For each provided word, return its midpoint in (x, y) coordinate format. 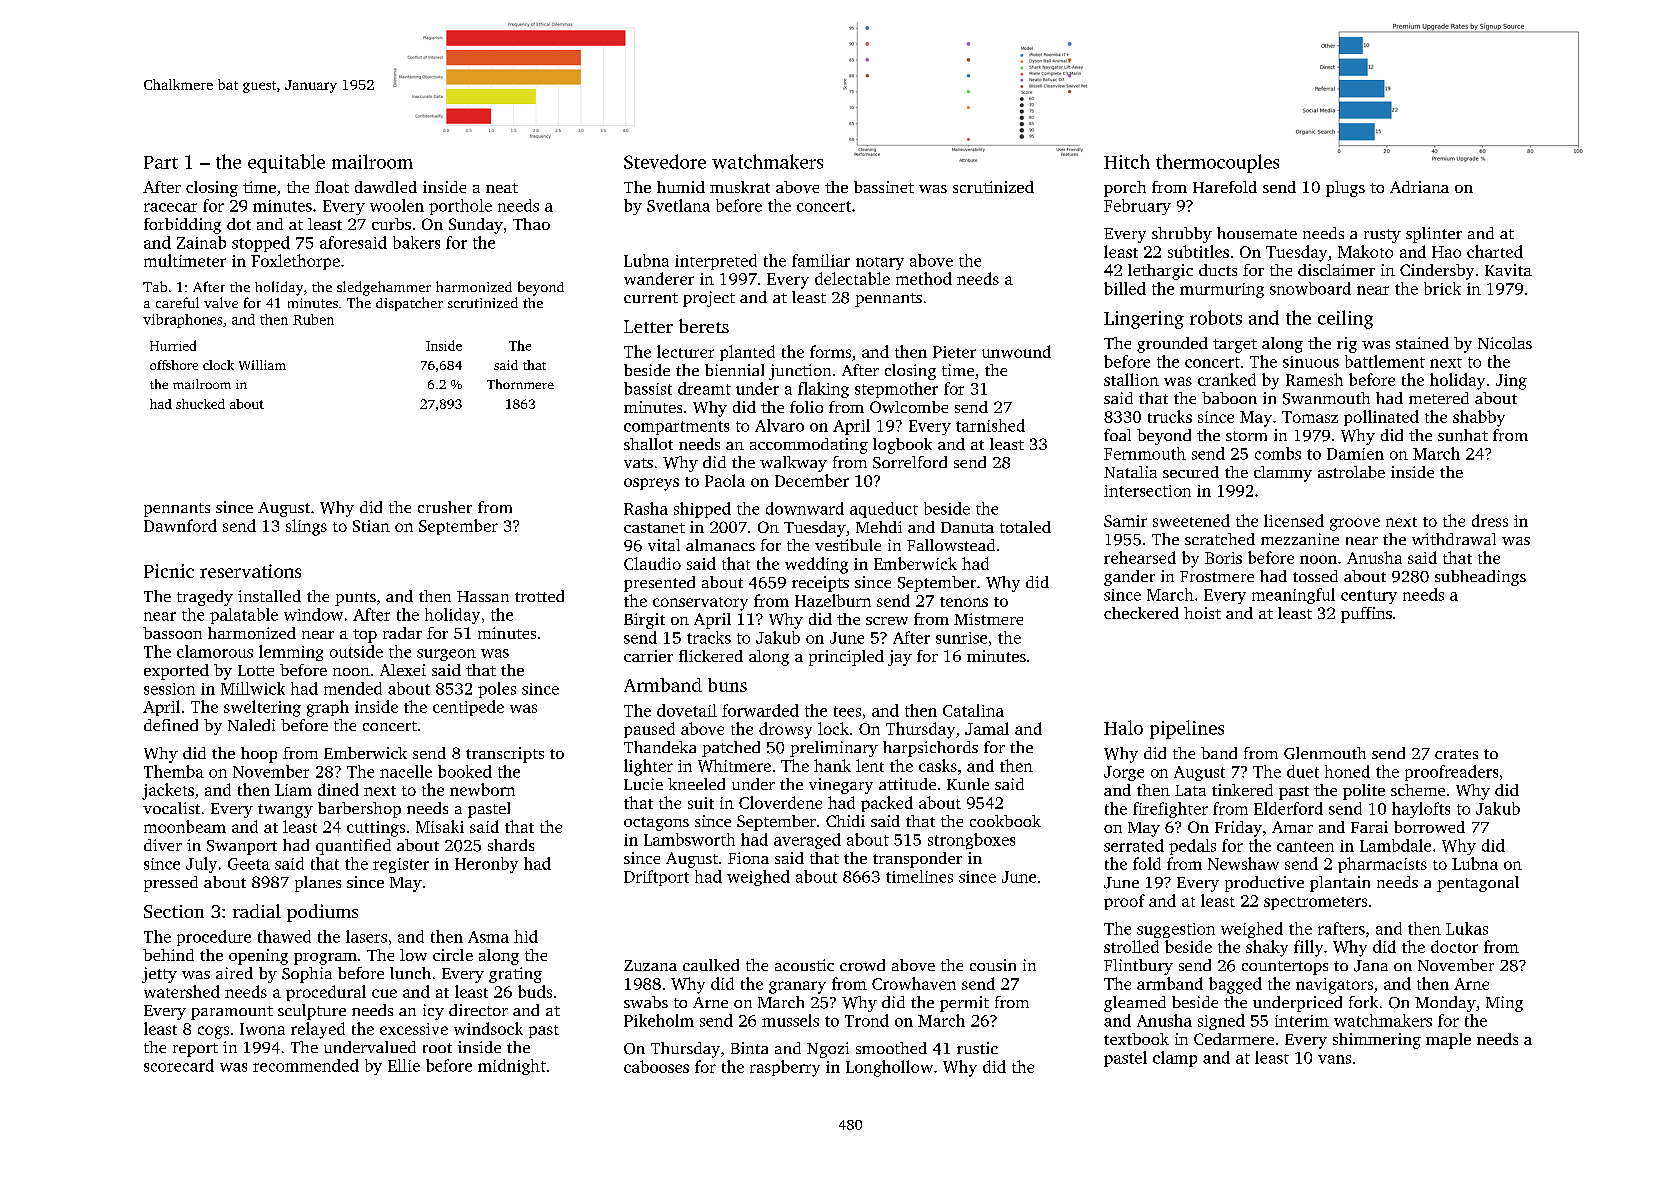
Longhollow (889, 1068)
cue (384, 993)
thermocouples (1217, 163)
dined (338, 789)
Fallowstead (951, 545)
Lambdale (1395, 845)
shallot (648, 444)
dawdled (386, 187)
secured (1191, 472)
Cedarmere (1234, 1039)
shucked (200, 404)
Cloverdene (780, 802)
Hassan (483, 596)
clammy (1283, 474)
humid (681, 187)
